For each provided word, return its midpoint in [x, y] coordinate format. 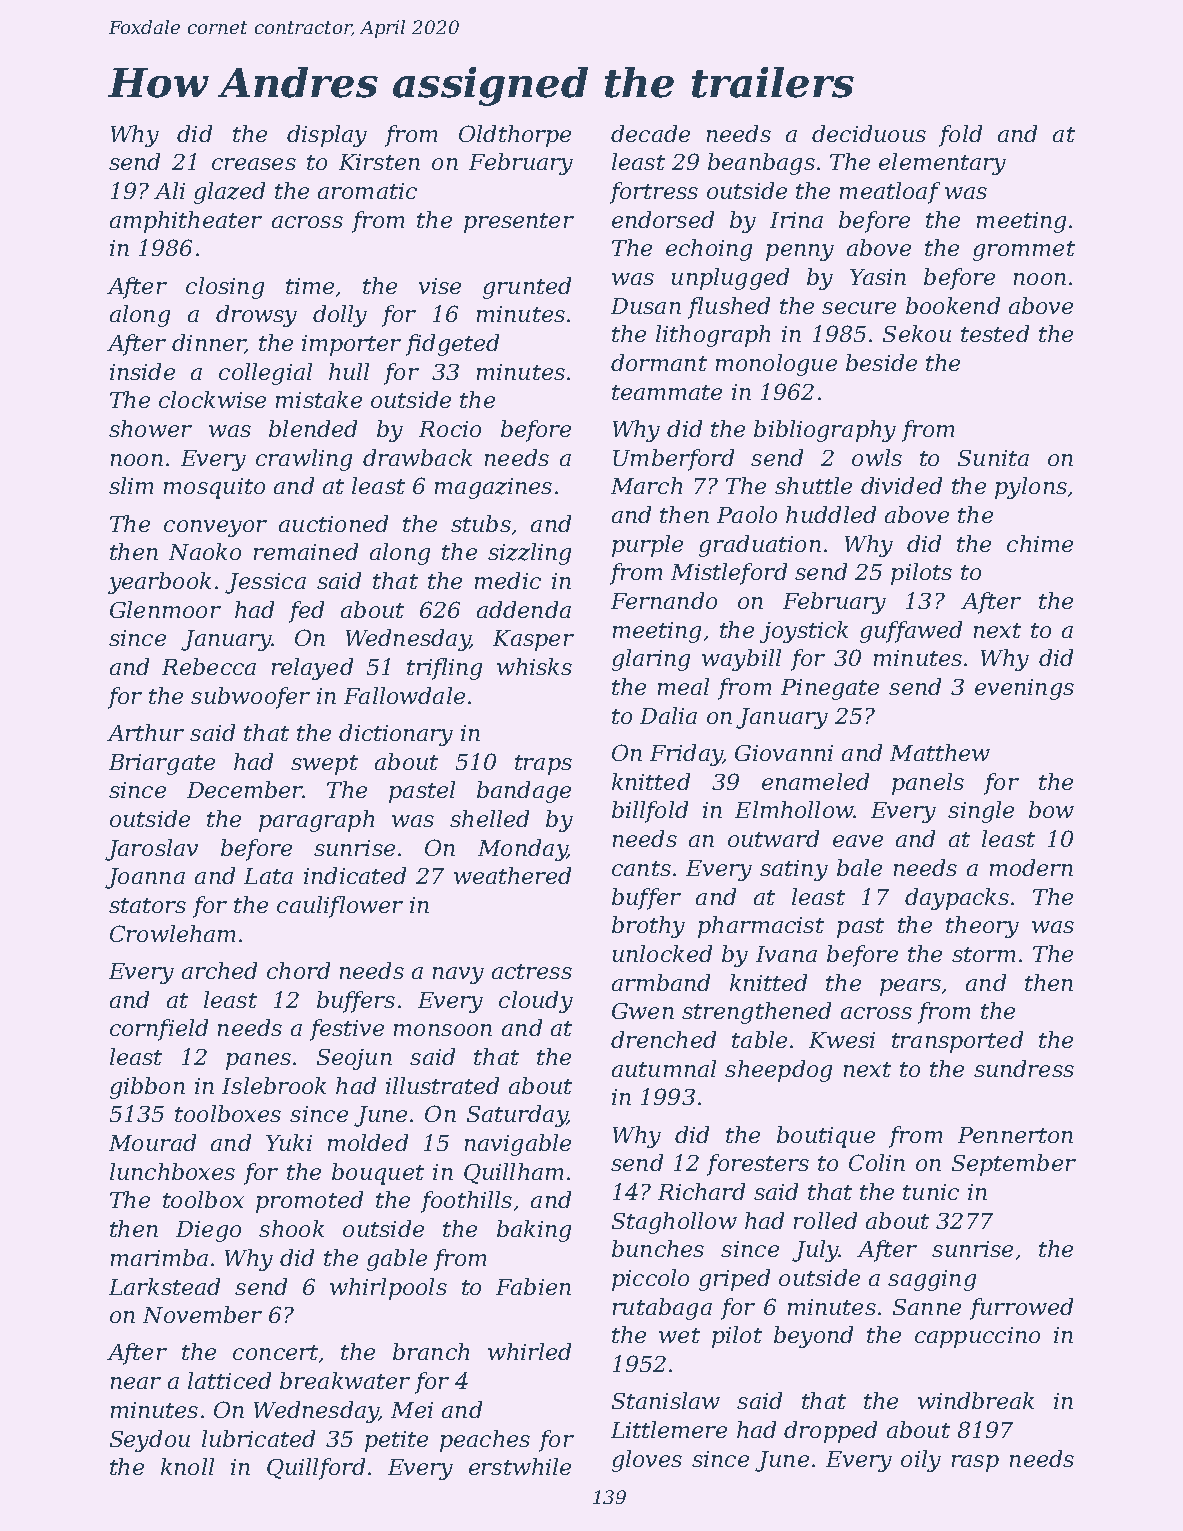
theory [982, 927]
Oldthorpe [515, 136]
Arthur [145, 732]
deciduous [869, 133]
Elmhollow [794, 809]
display [327, 136]
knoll [187, 1466]
